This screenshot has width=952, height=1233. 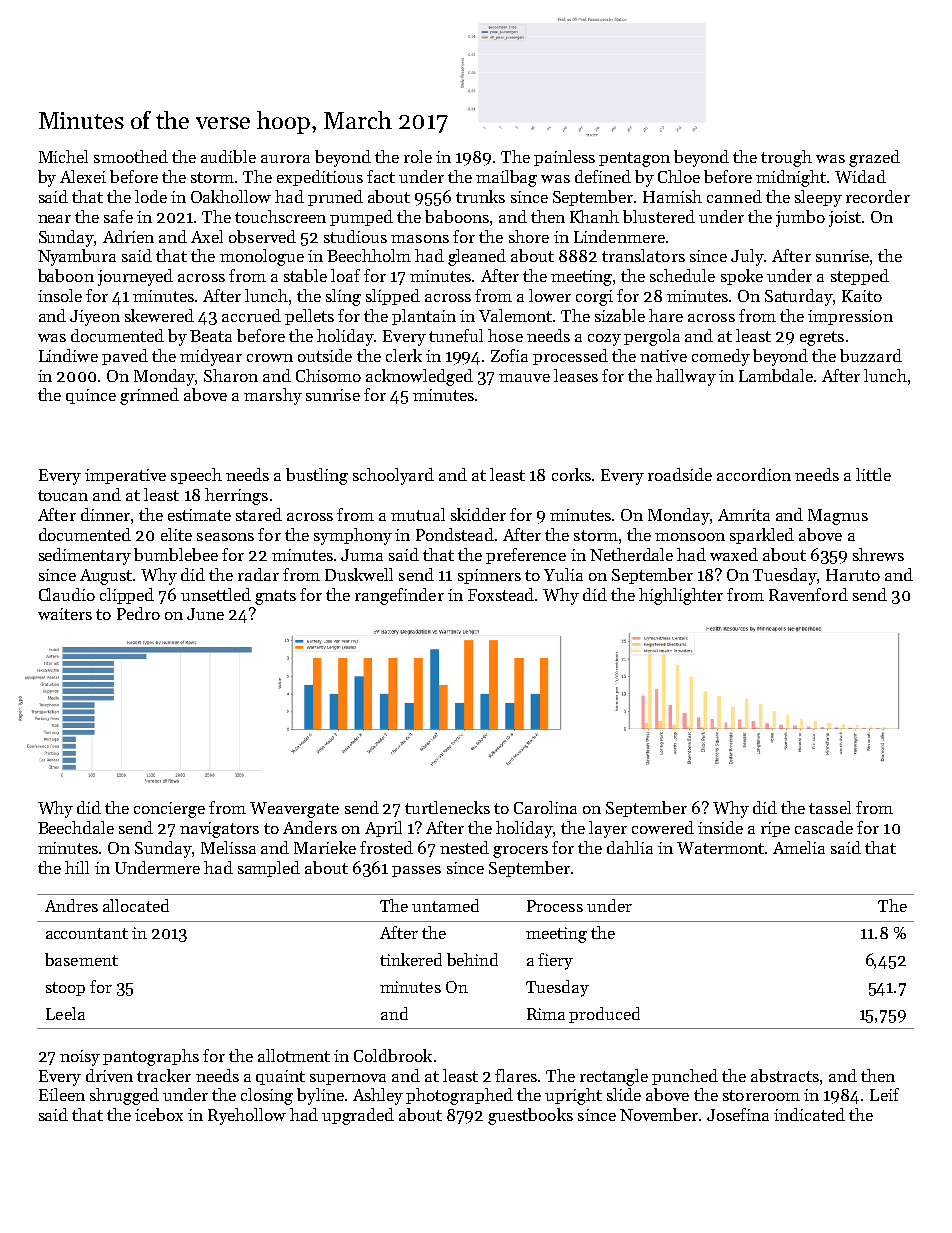 What do you see at coordinates (68, 355) in the screenshot?
I see `Lindiwe` at bounding box center [68, 355].
